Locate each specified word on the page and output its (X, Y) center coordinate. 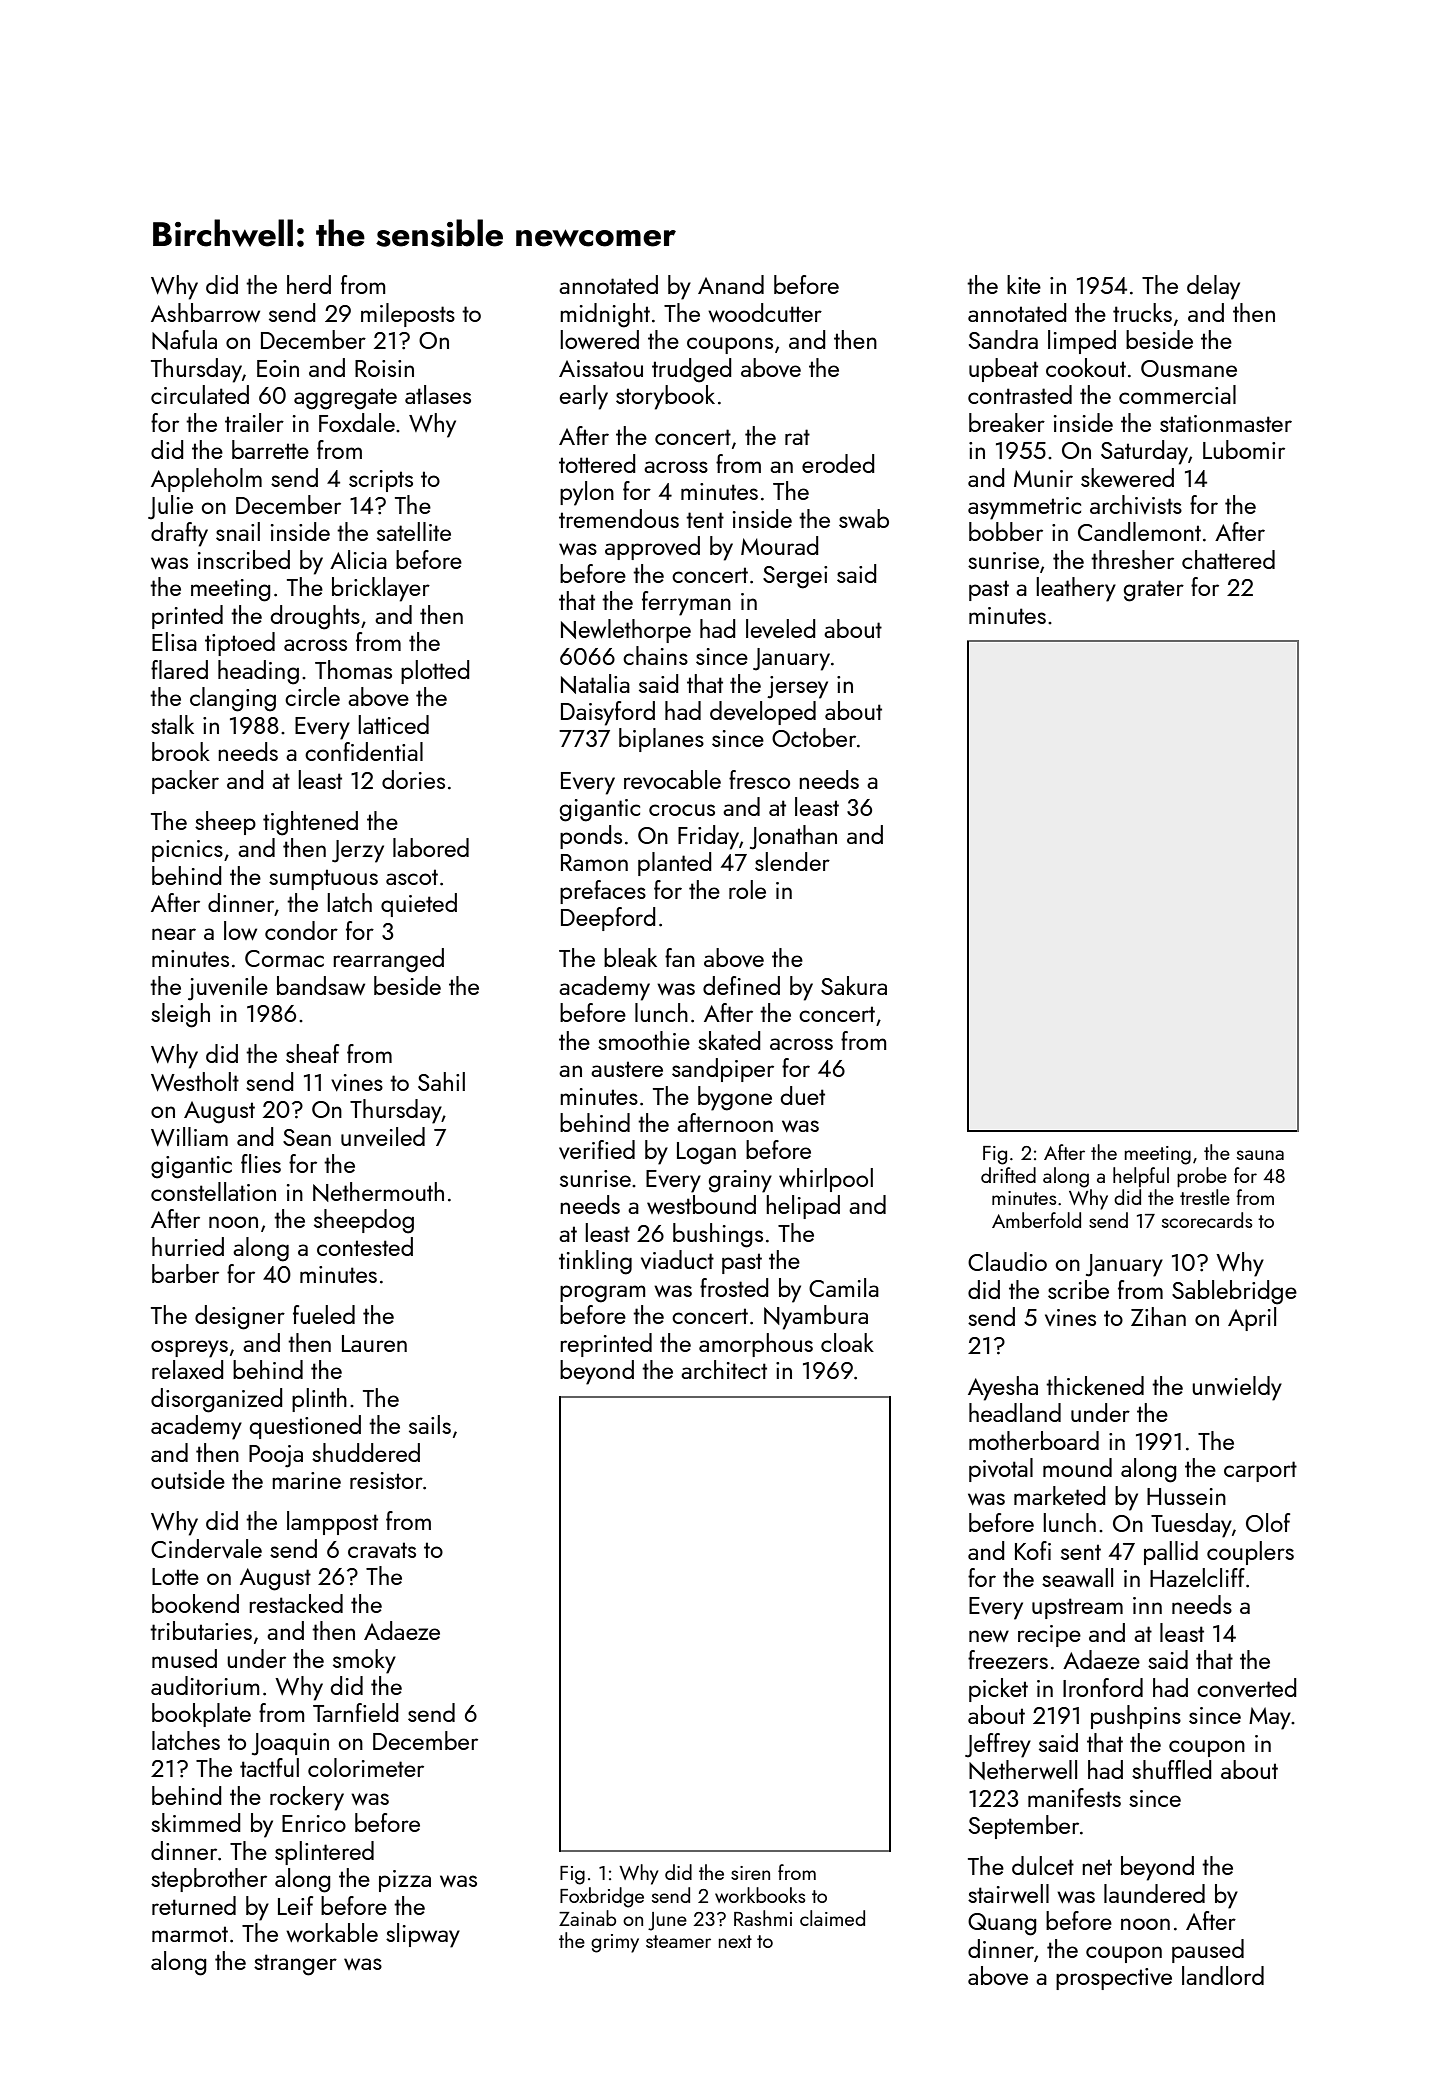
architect (724, 1369)
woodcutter (765, 312)
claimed (832, 1918)
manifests (1074, 1797)
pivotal (1001, 1470)
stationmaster (1226, 423)
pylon (587, 493)
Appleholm (206, 480)
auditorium (205, 1685)
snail (238, 531)
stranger (295, 1965)
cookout (1086, 367)
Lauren (374, 1343)
